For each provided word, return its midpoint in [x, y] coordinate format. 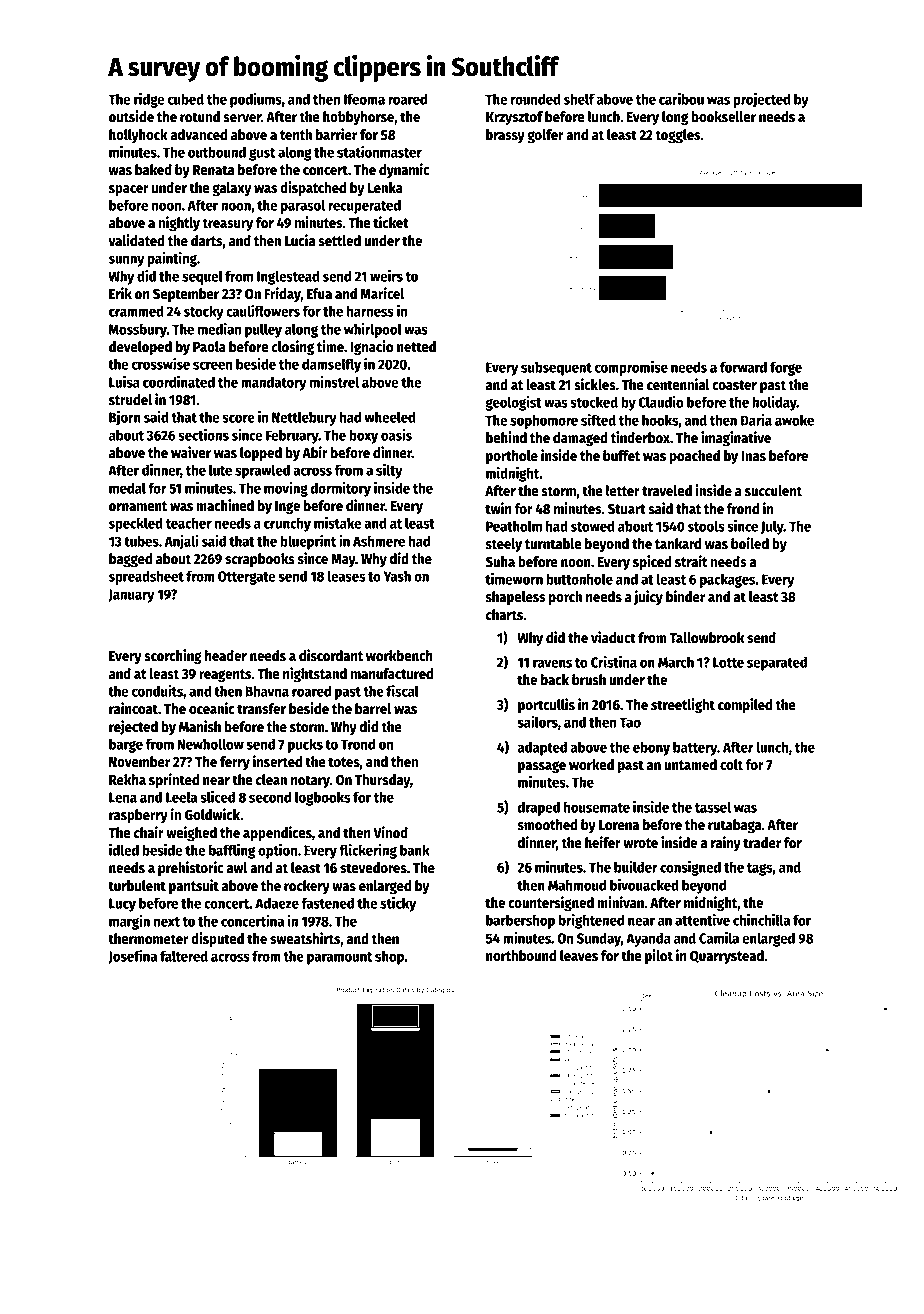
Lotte [728, 662]
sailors [537, 722]
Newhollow [210, 744]
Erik [120, 293]
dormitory [341, 489]
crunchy [287, 524]
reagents [225, 675]
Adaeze [277, 903]
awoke [794, 420]
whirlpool [373, 330]
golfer [545, 136]
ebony [651, 748]
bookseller [723, 117]
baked [153, 170]
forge [786, 368]
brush [589, 680]
